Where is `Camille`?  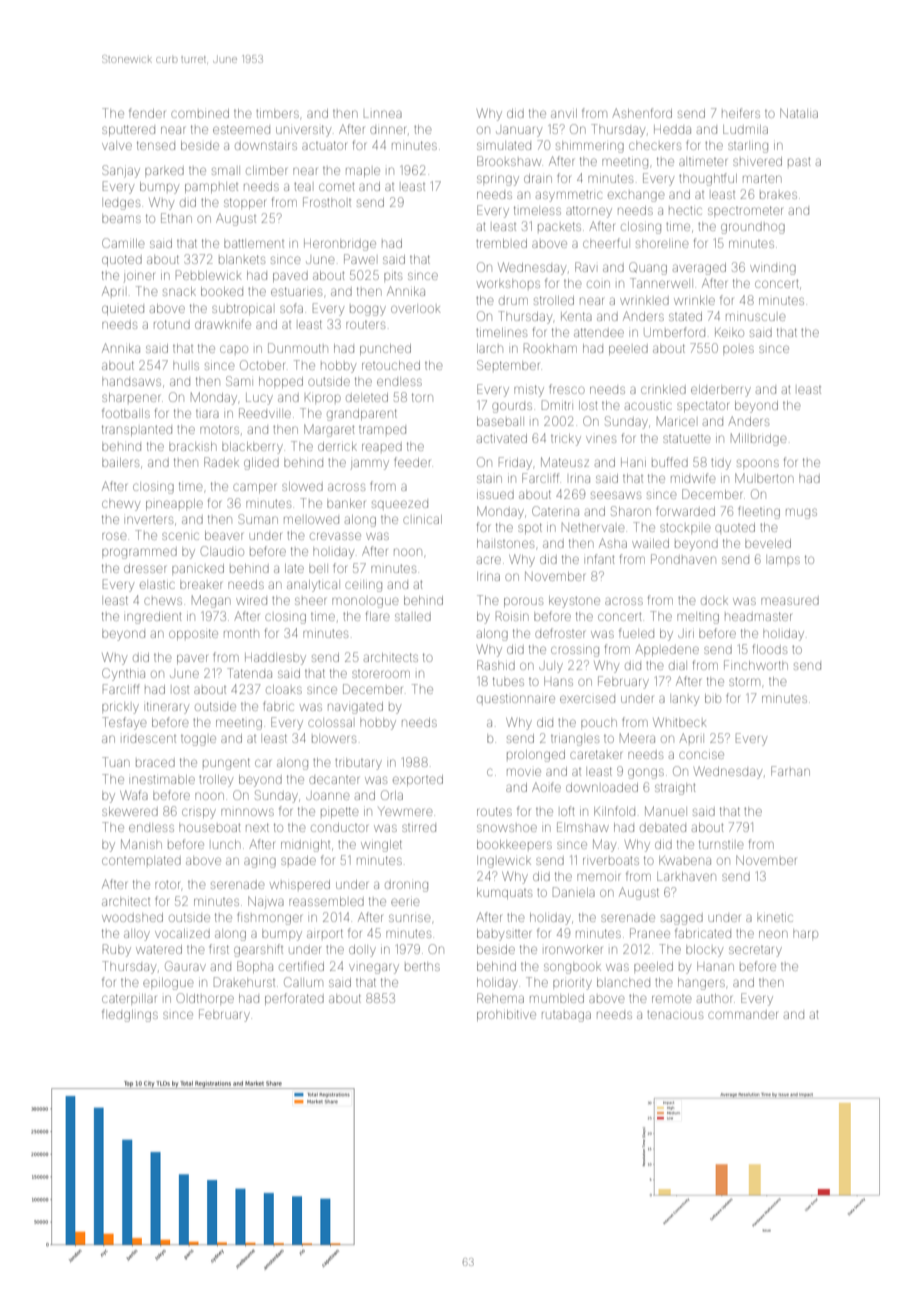 Camille is located at coordinates (123, 243).
